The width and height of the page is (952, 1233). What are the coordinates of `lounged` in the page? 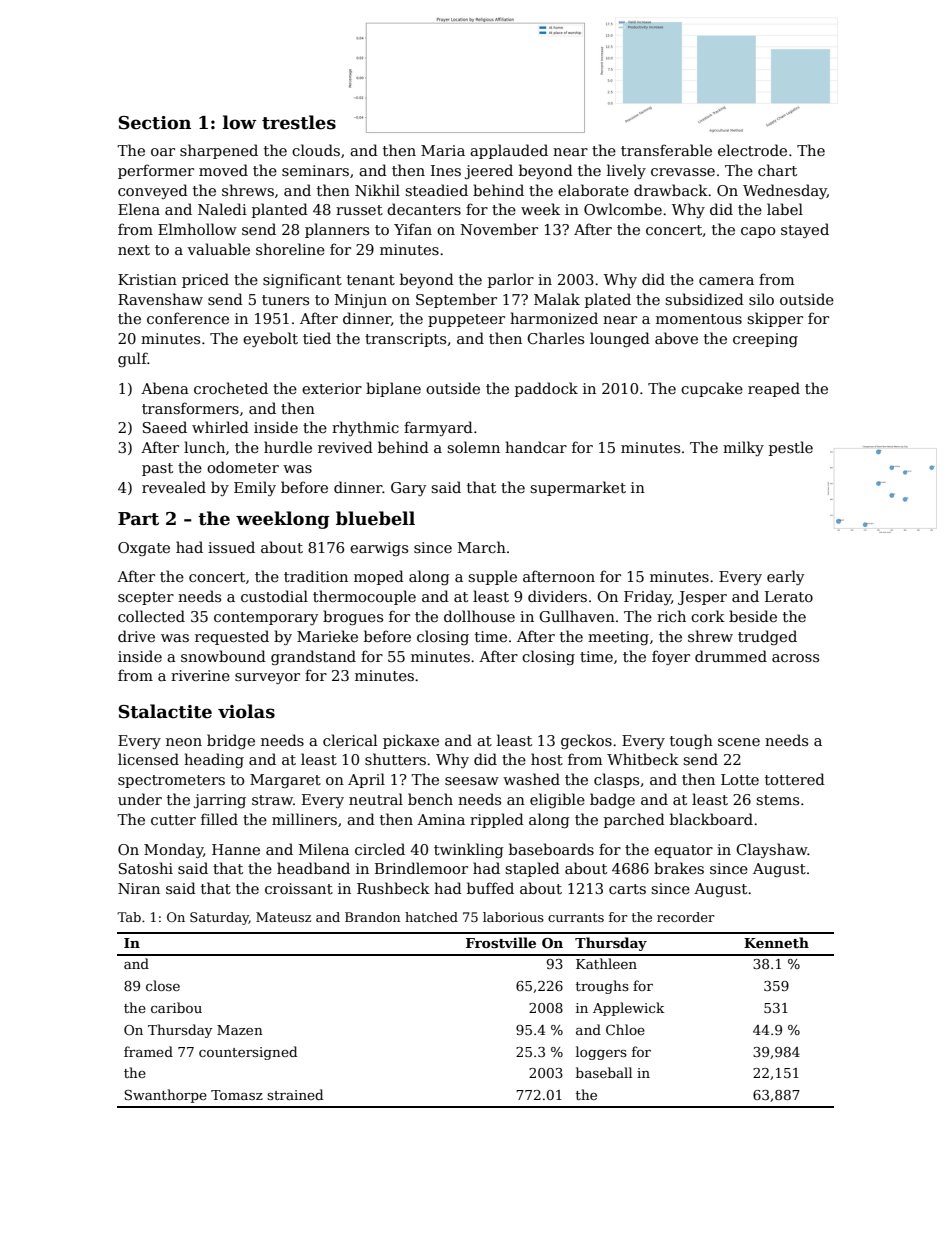 It's located at (620, 339).
